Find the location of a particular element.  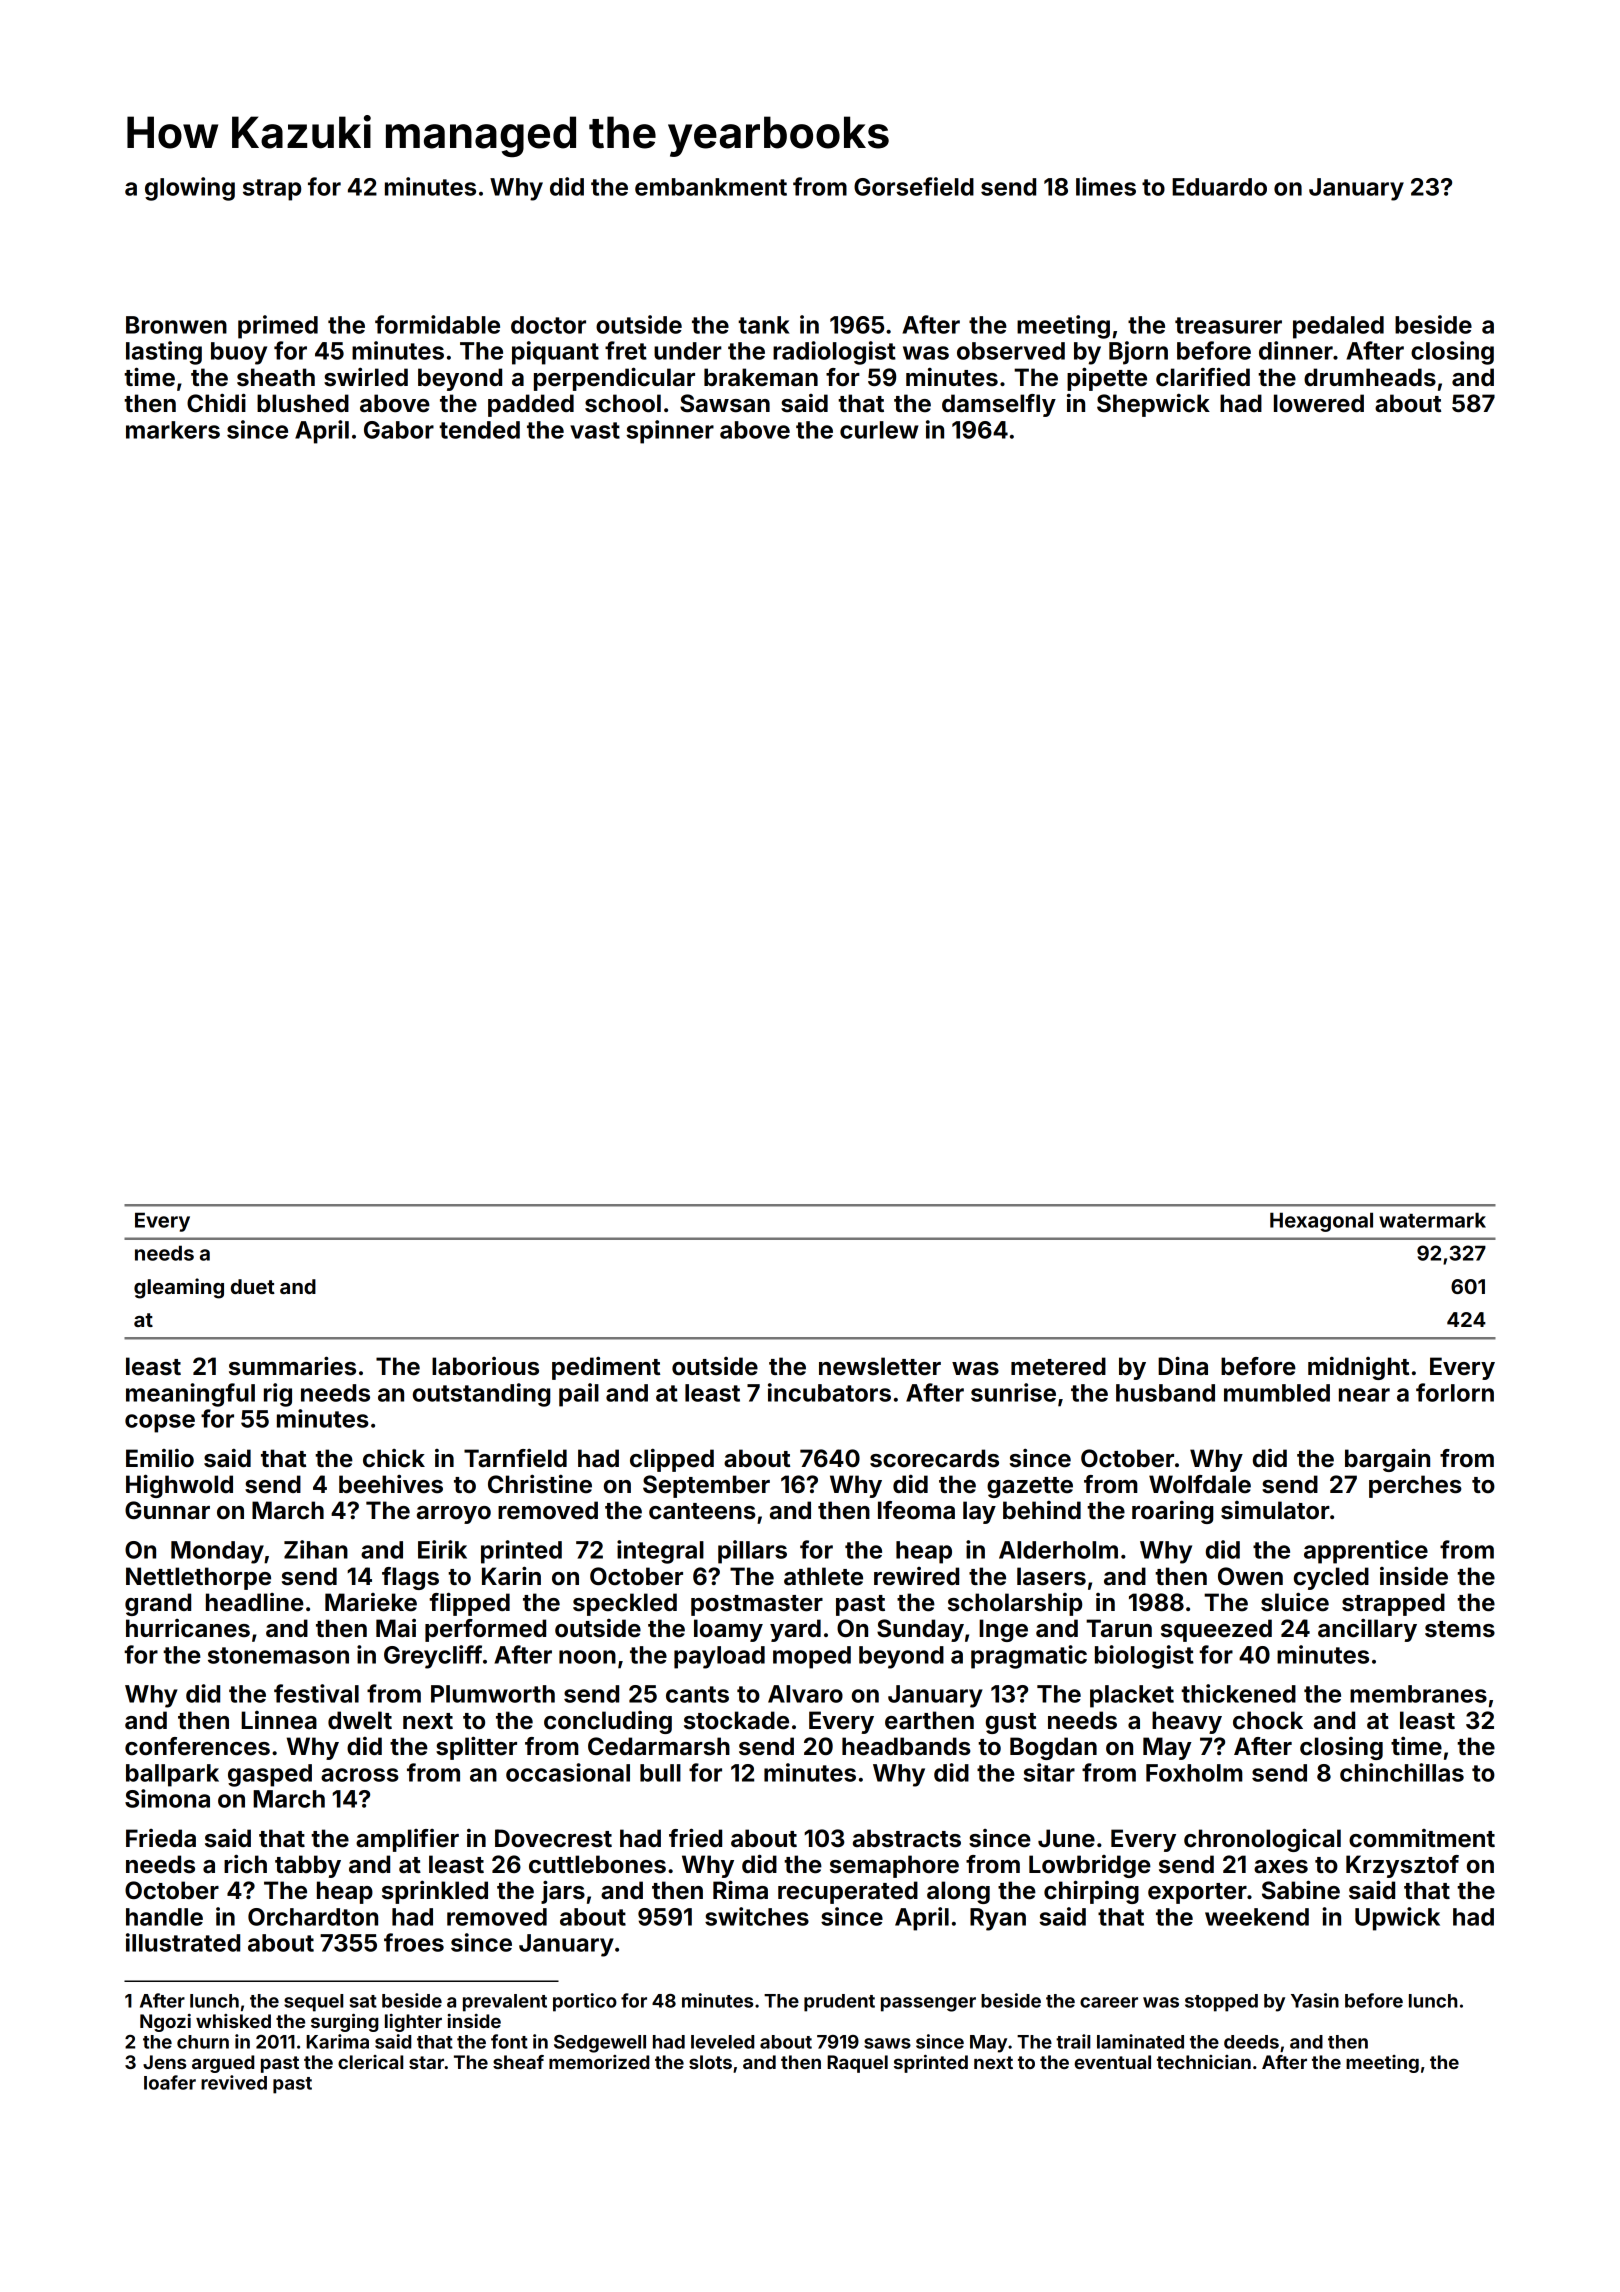

Eduardo is located at coordinates (1219, 187).
